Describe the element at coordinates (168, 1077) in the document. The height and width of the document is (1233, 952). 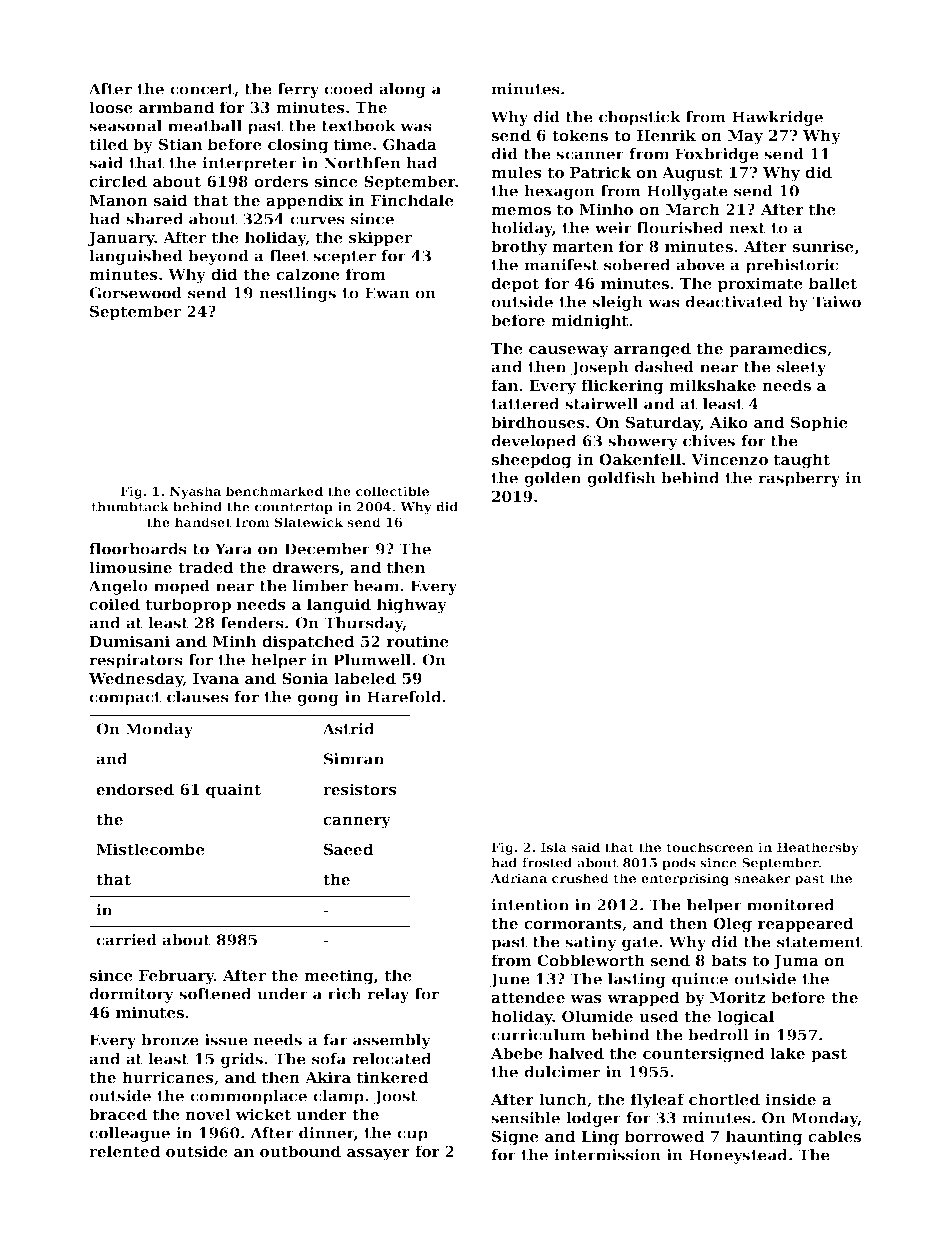
I see `hurricanes` at that location.
